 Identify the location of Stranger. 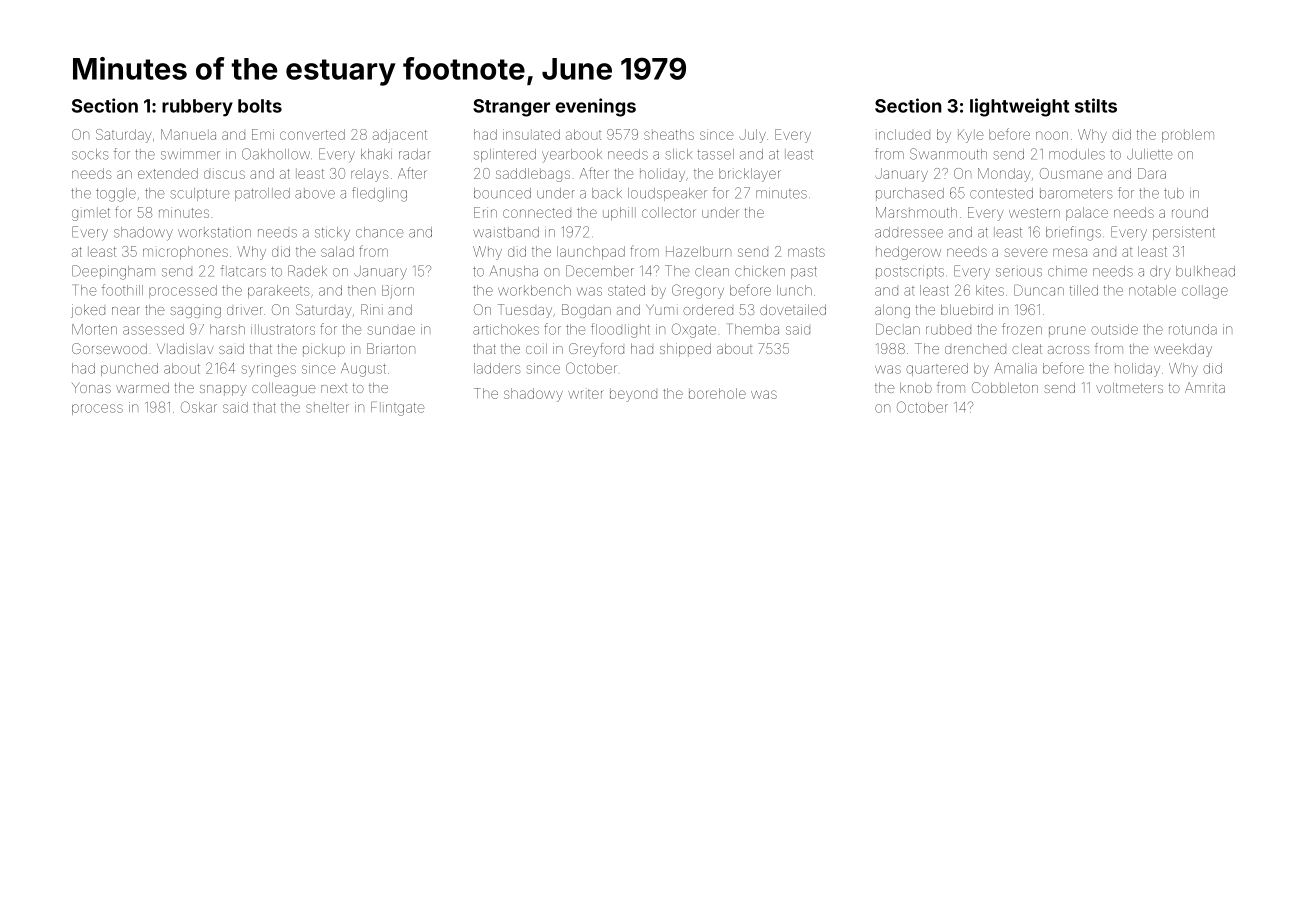
(511, 108).
